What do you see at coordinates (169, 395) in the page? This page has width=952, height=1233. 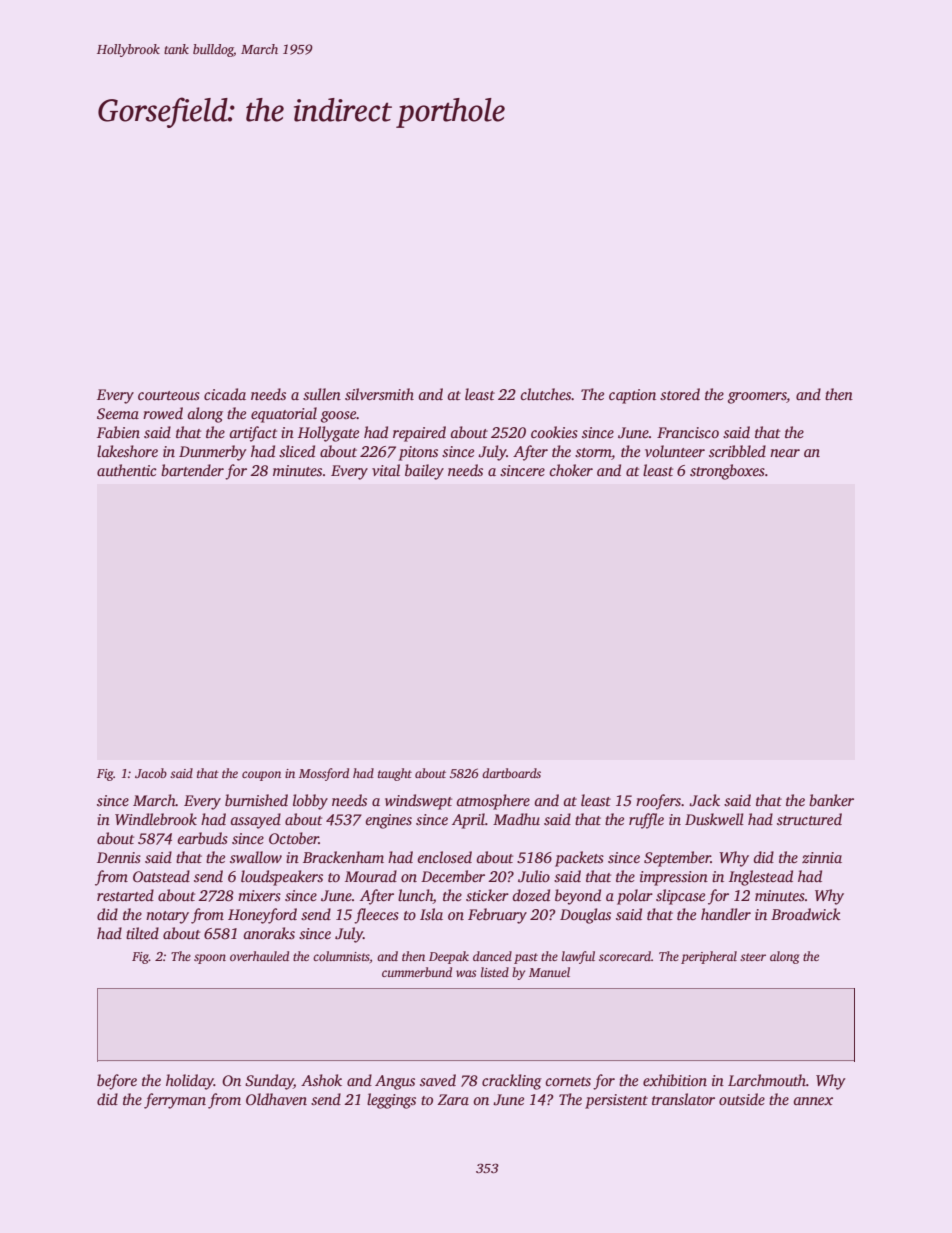 I see `courteous` at bounding box center [169, 395].
